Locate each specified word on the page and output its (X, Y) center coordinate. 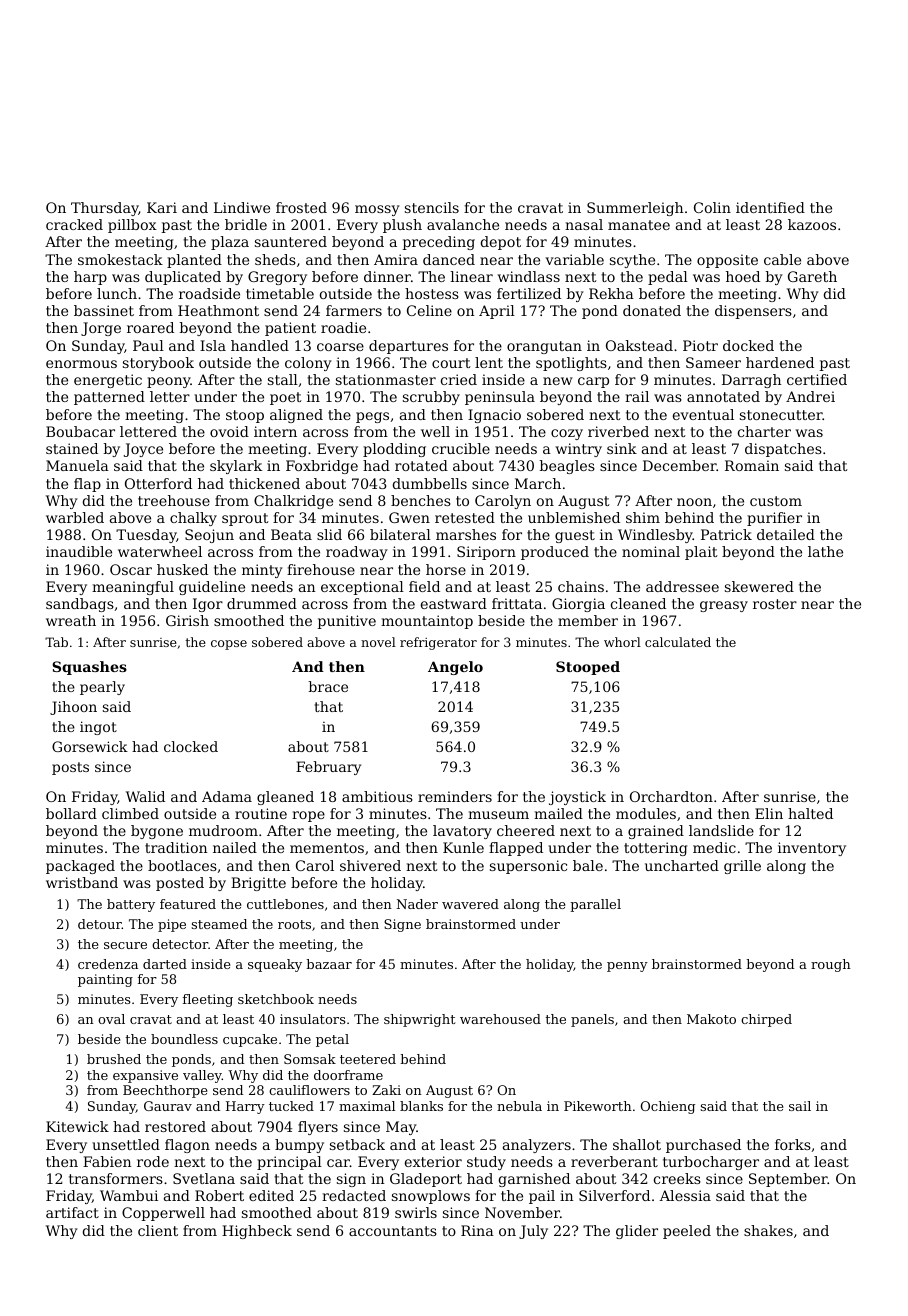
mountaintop (427, 622)
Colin (712, 207)
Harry (245, 1107)
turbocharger (711, 1163)
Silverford (614, 1195)
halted (810, 813)
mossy (377, 210)
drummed (262, 603)
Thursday (105, 209)
